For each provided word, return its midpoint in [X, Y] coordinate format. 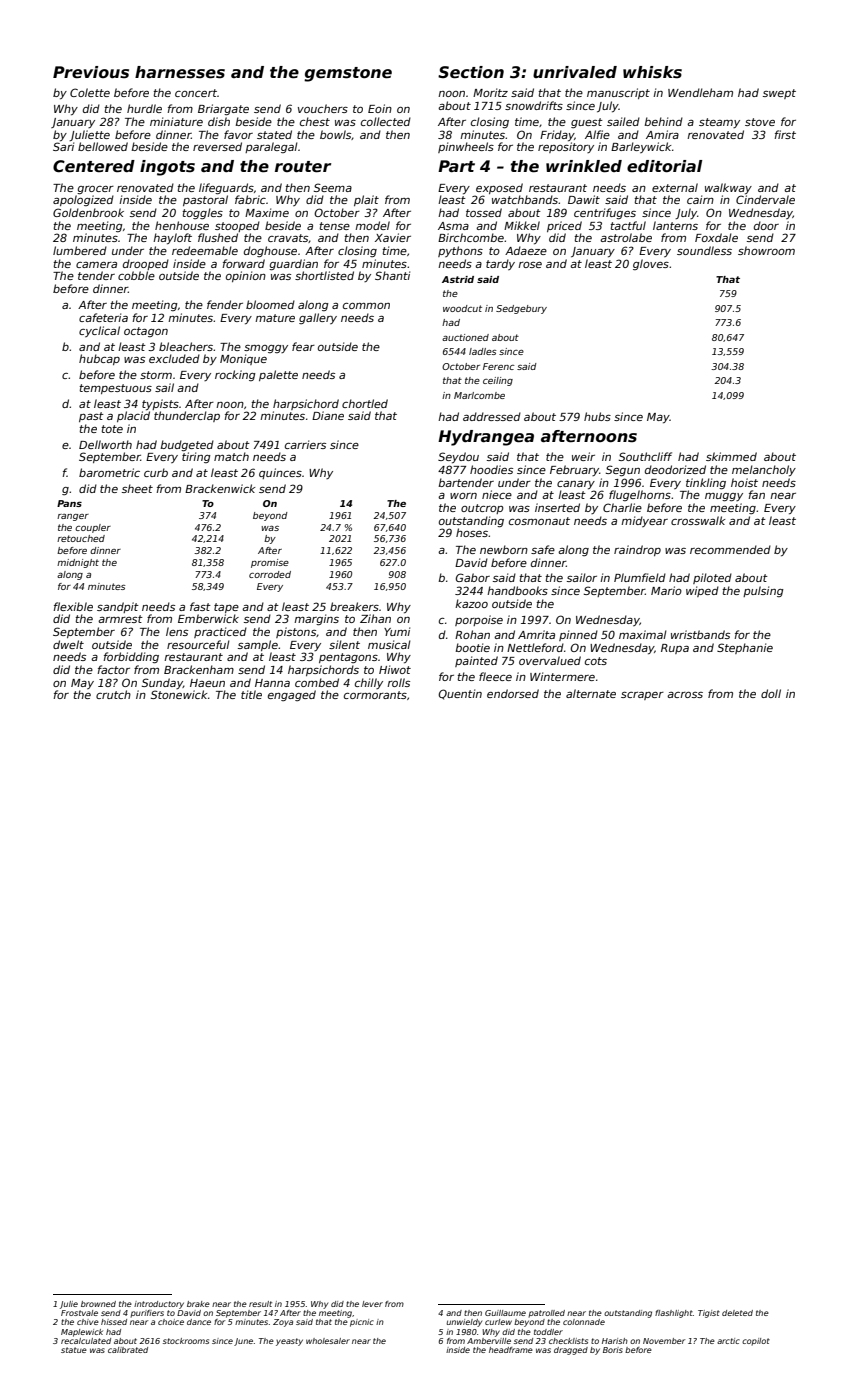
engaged [292, 695]
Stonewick [179, 694]
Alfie [597, 134]
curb [156, 472]
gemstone [348, 74]
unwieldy [464, 1323]
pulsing [763, 591]
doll [771, 693]
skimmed [731, 456]
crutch [113, 694]
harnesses [180, 72]
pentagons [348, 658]
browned [98, 1304]
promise [270, 563]
